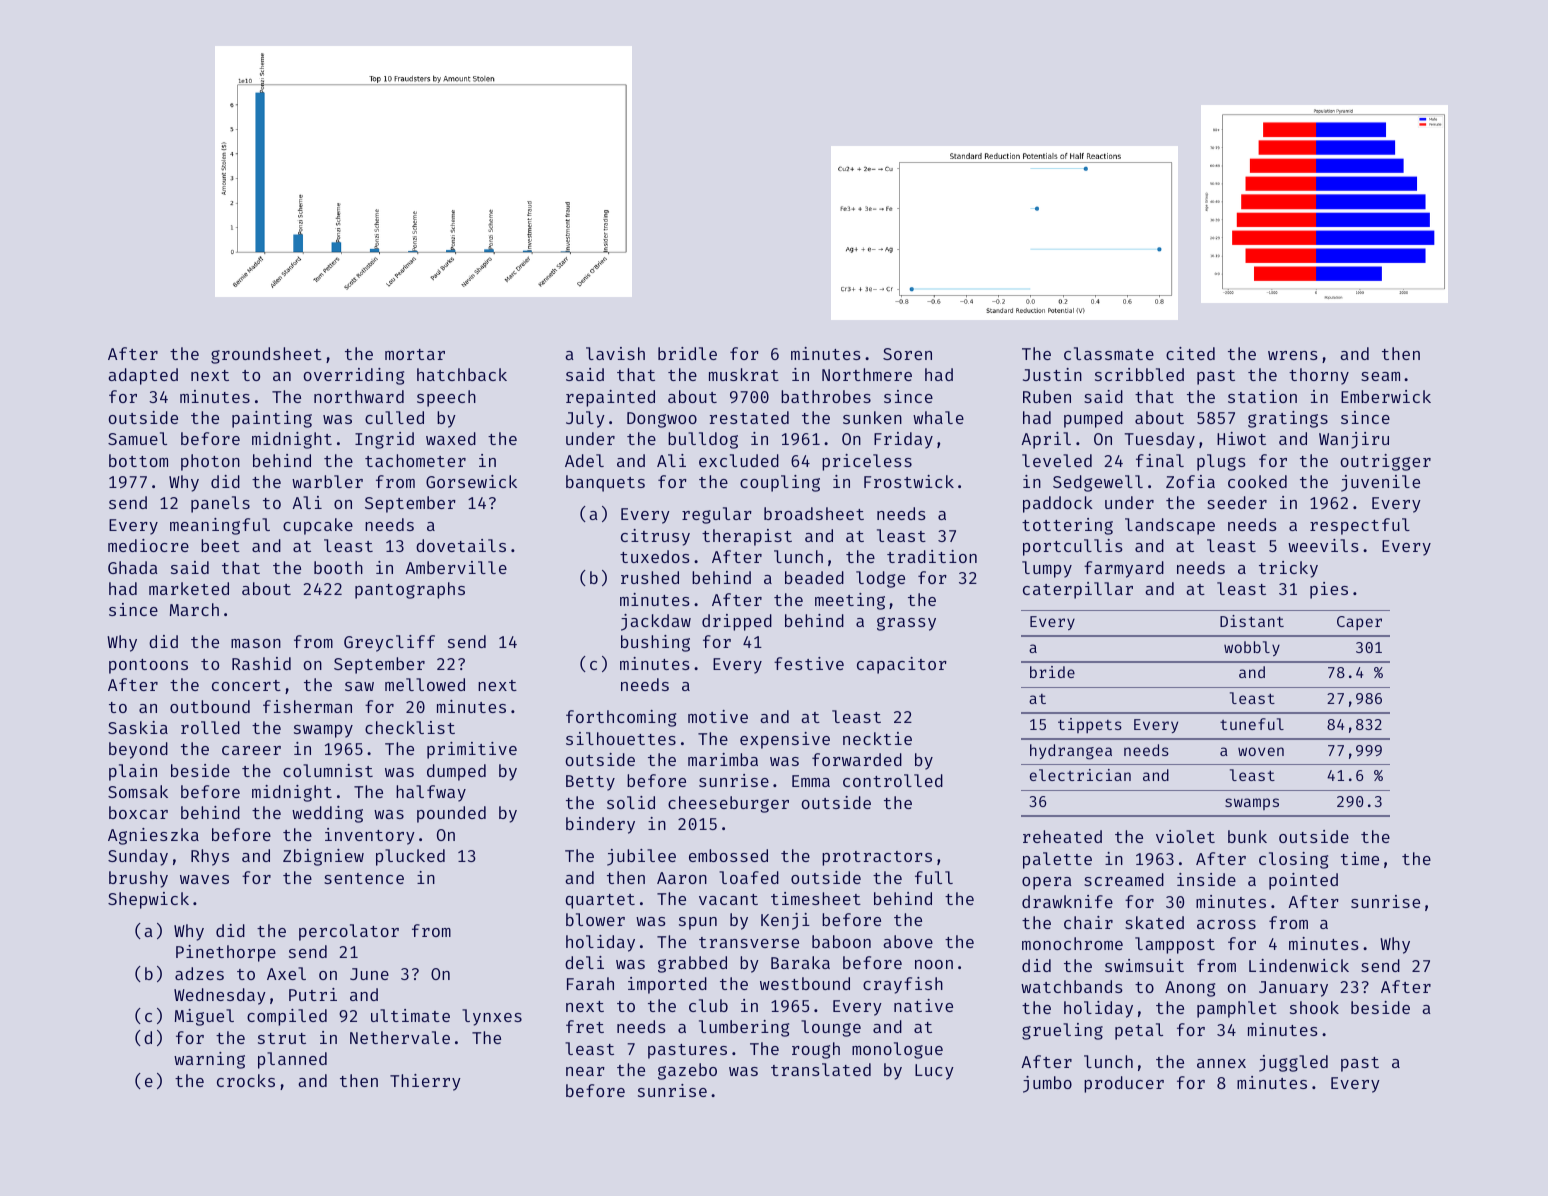 Image resolution: width=1548 pixels, height=1196 pixels. I want to click on photon, so click(210, 462).
